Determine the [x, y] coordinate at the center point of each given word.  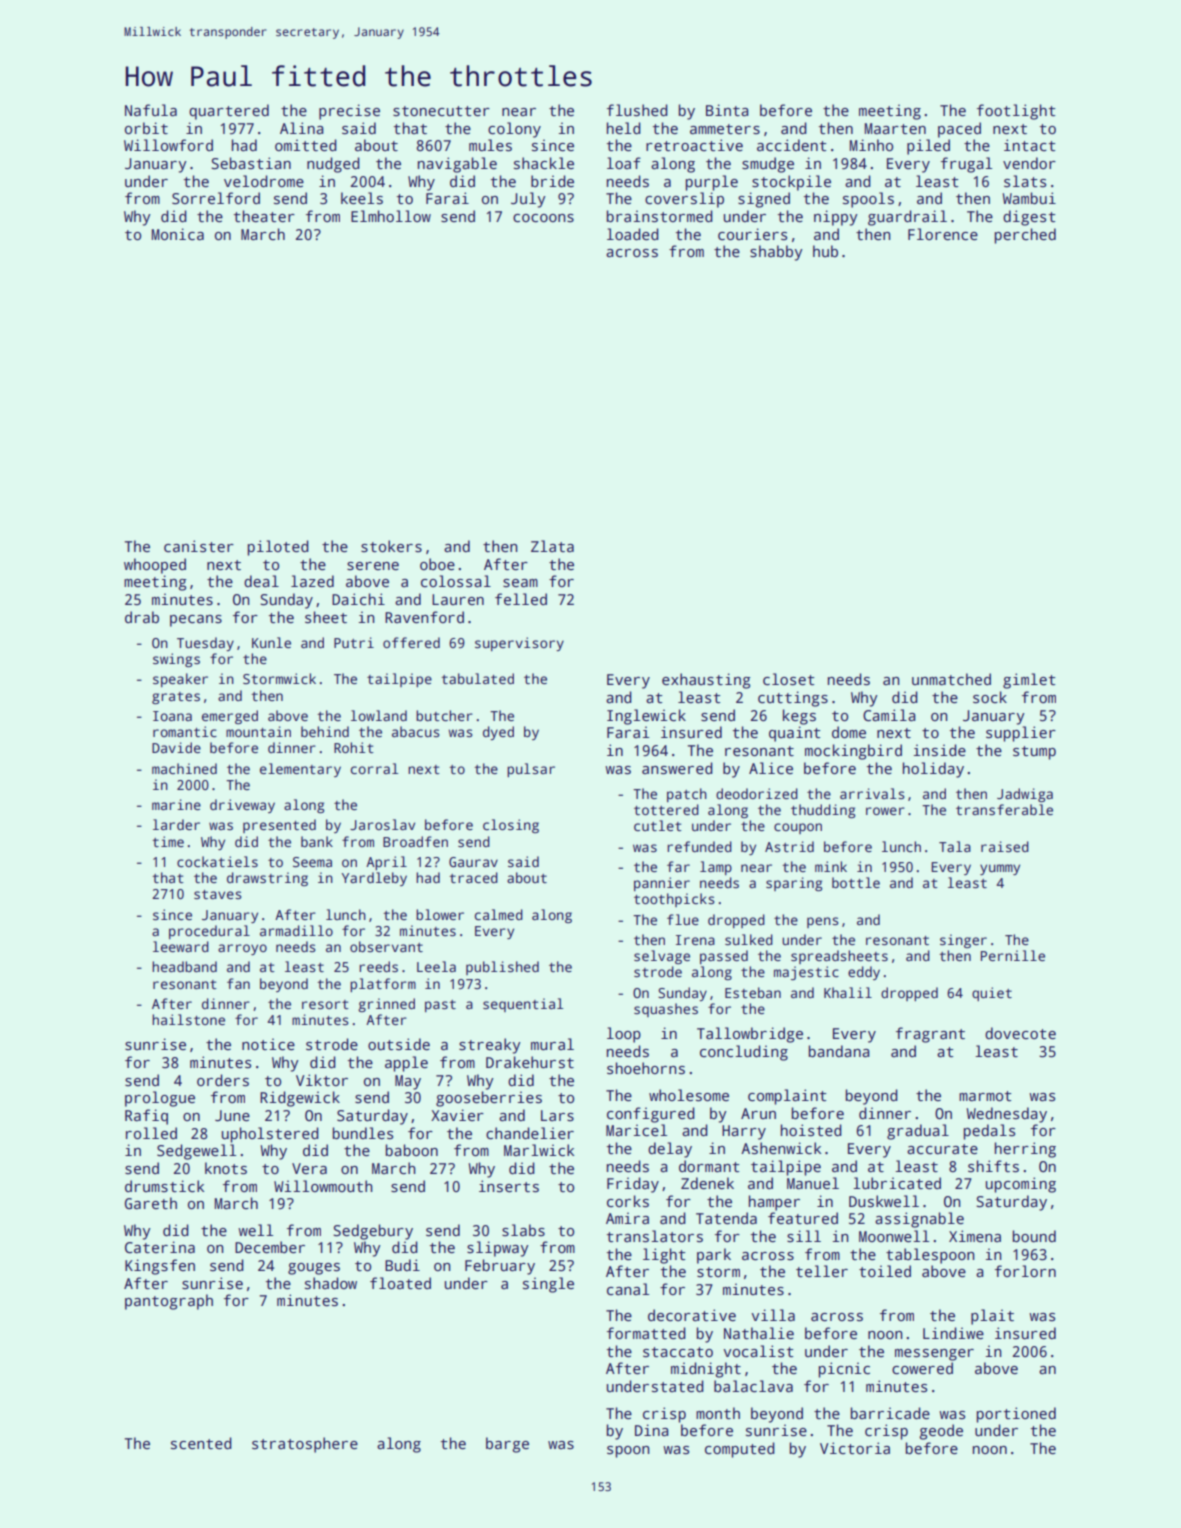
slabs [523, 1230]
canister [199, 546]
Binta [727, 110]
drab [142, 617]
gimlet [1029, 681]
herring [1025, 1150]
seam [520, 583]
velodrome [264, 181]
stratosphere [305, 1445]
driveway [242, 806]
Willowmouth [323, 1186]
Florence [943, 234]
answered [677, 768]
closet [788, 679]
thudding [823, 811]
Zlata [552, 546]
